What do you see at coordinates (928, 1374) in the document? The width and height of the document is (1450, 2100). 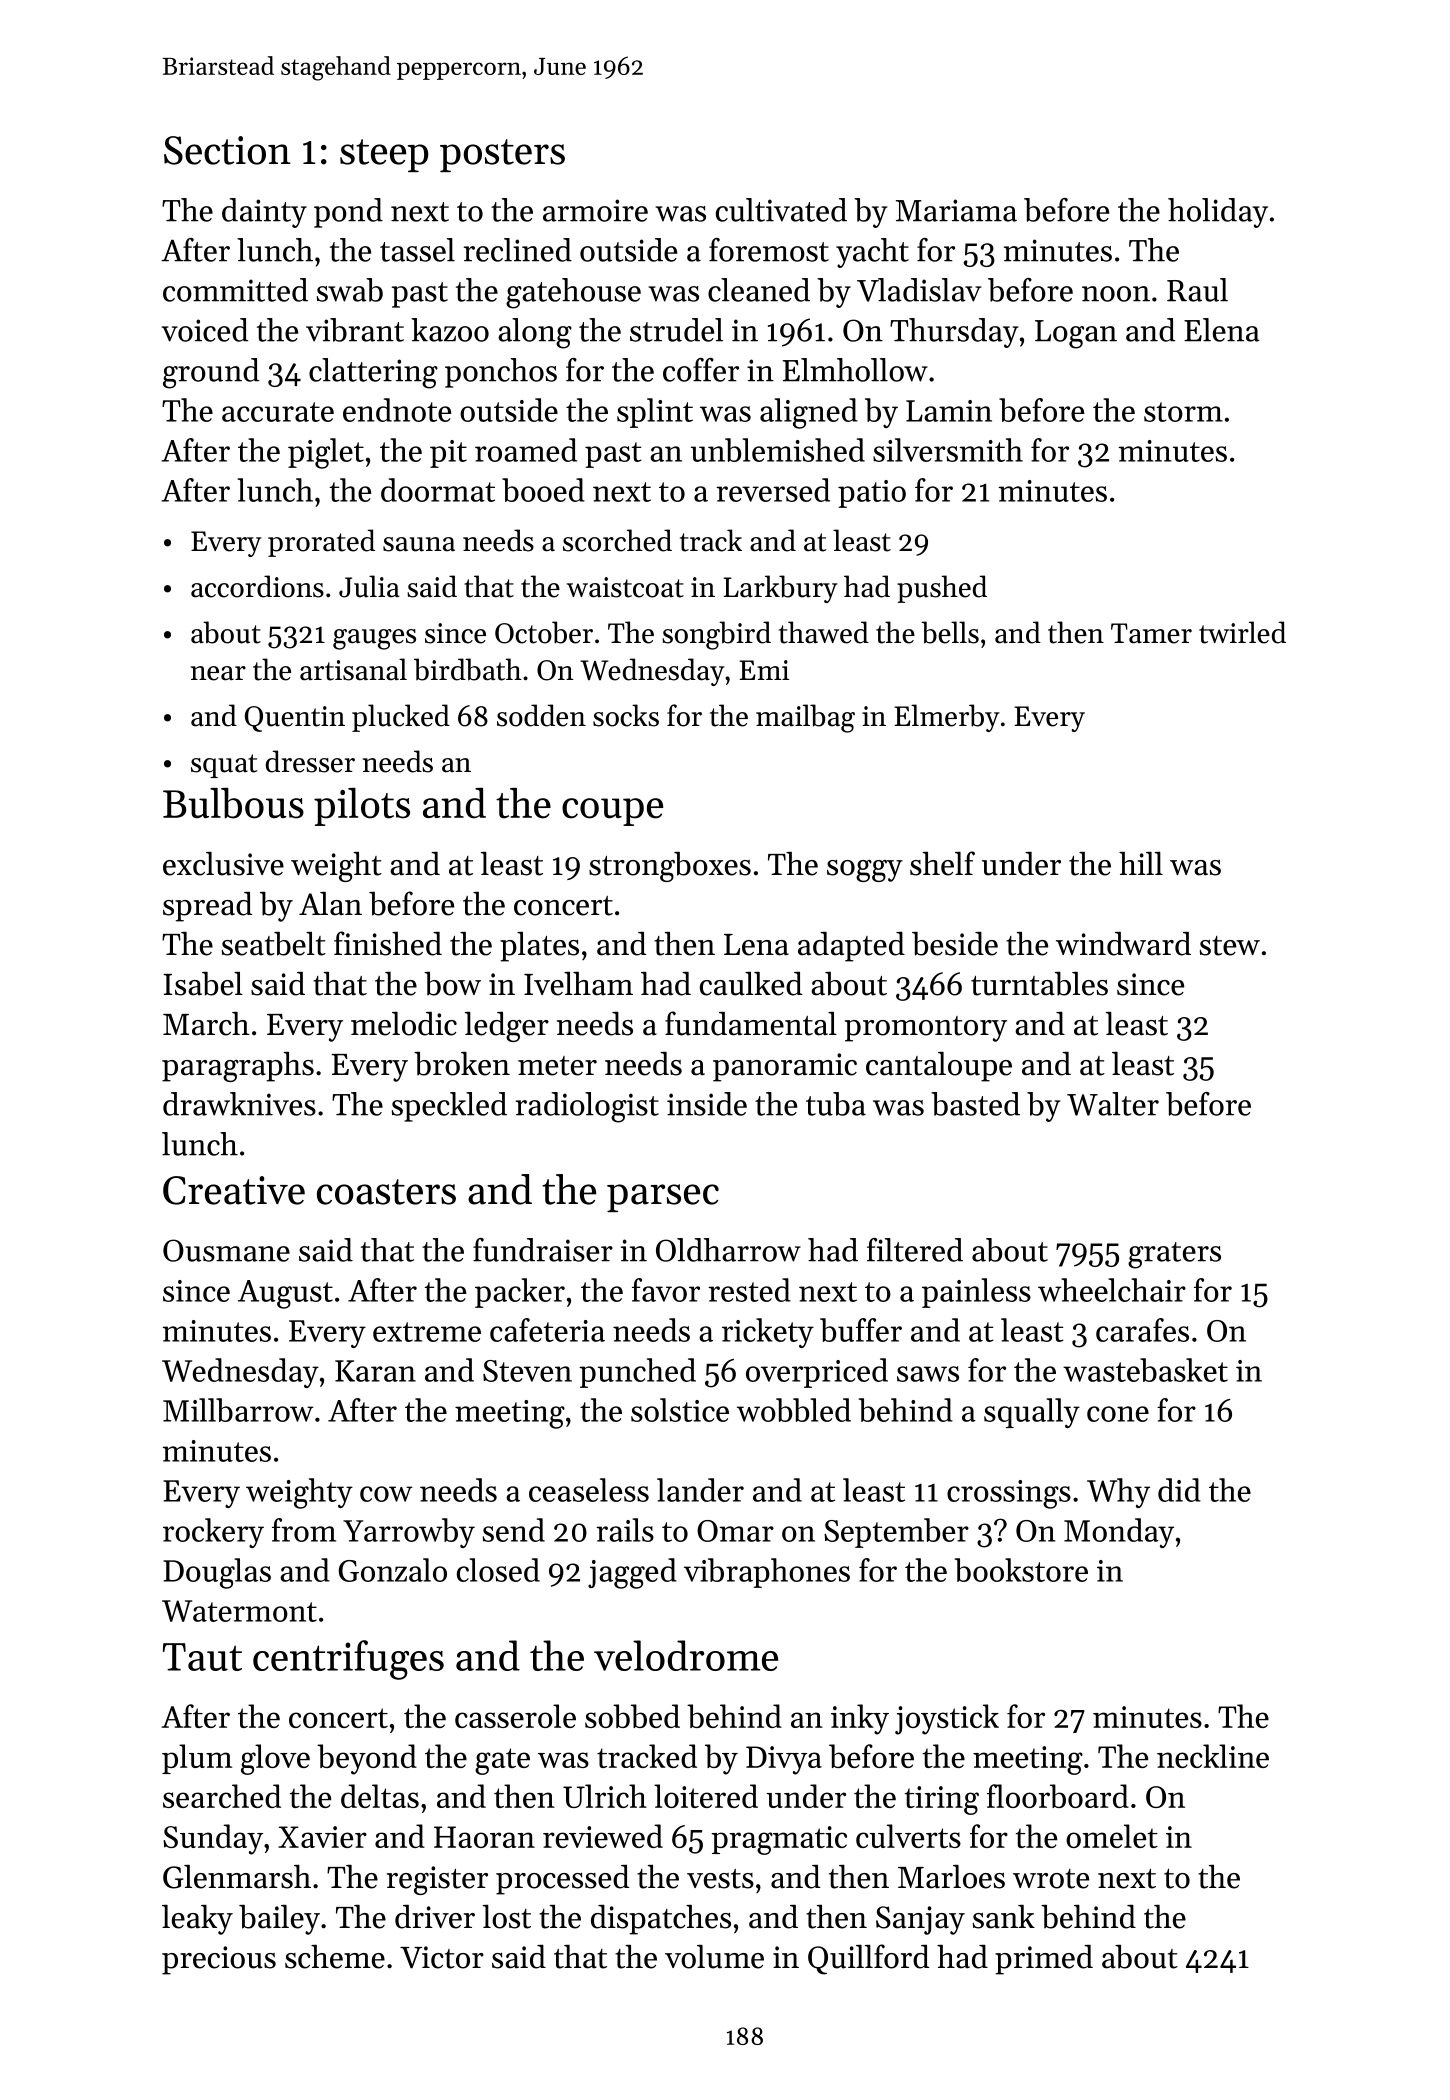 I see `saws` at bounding box center [928, 1374].
